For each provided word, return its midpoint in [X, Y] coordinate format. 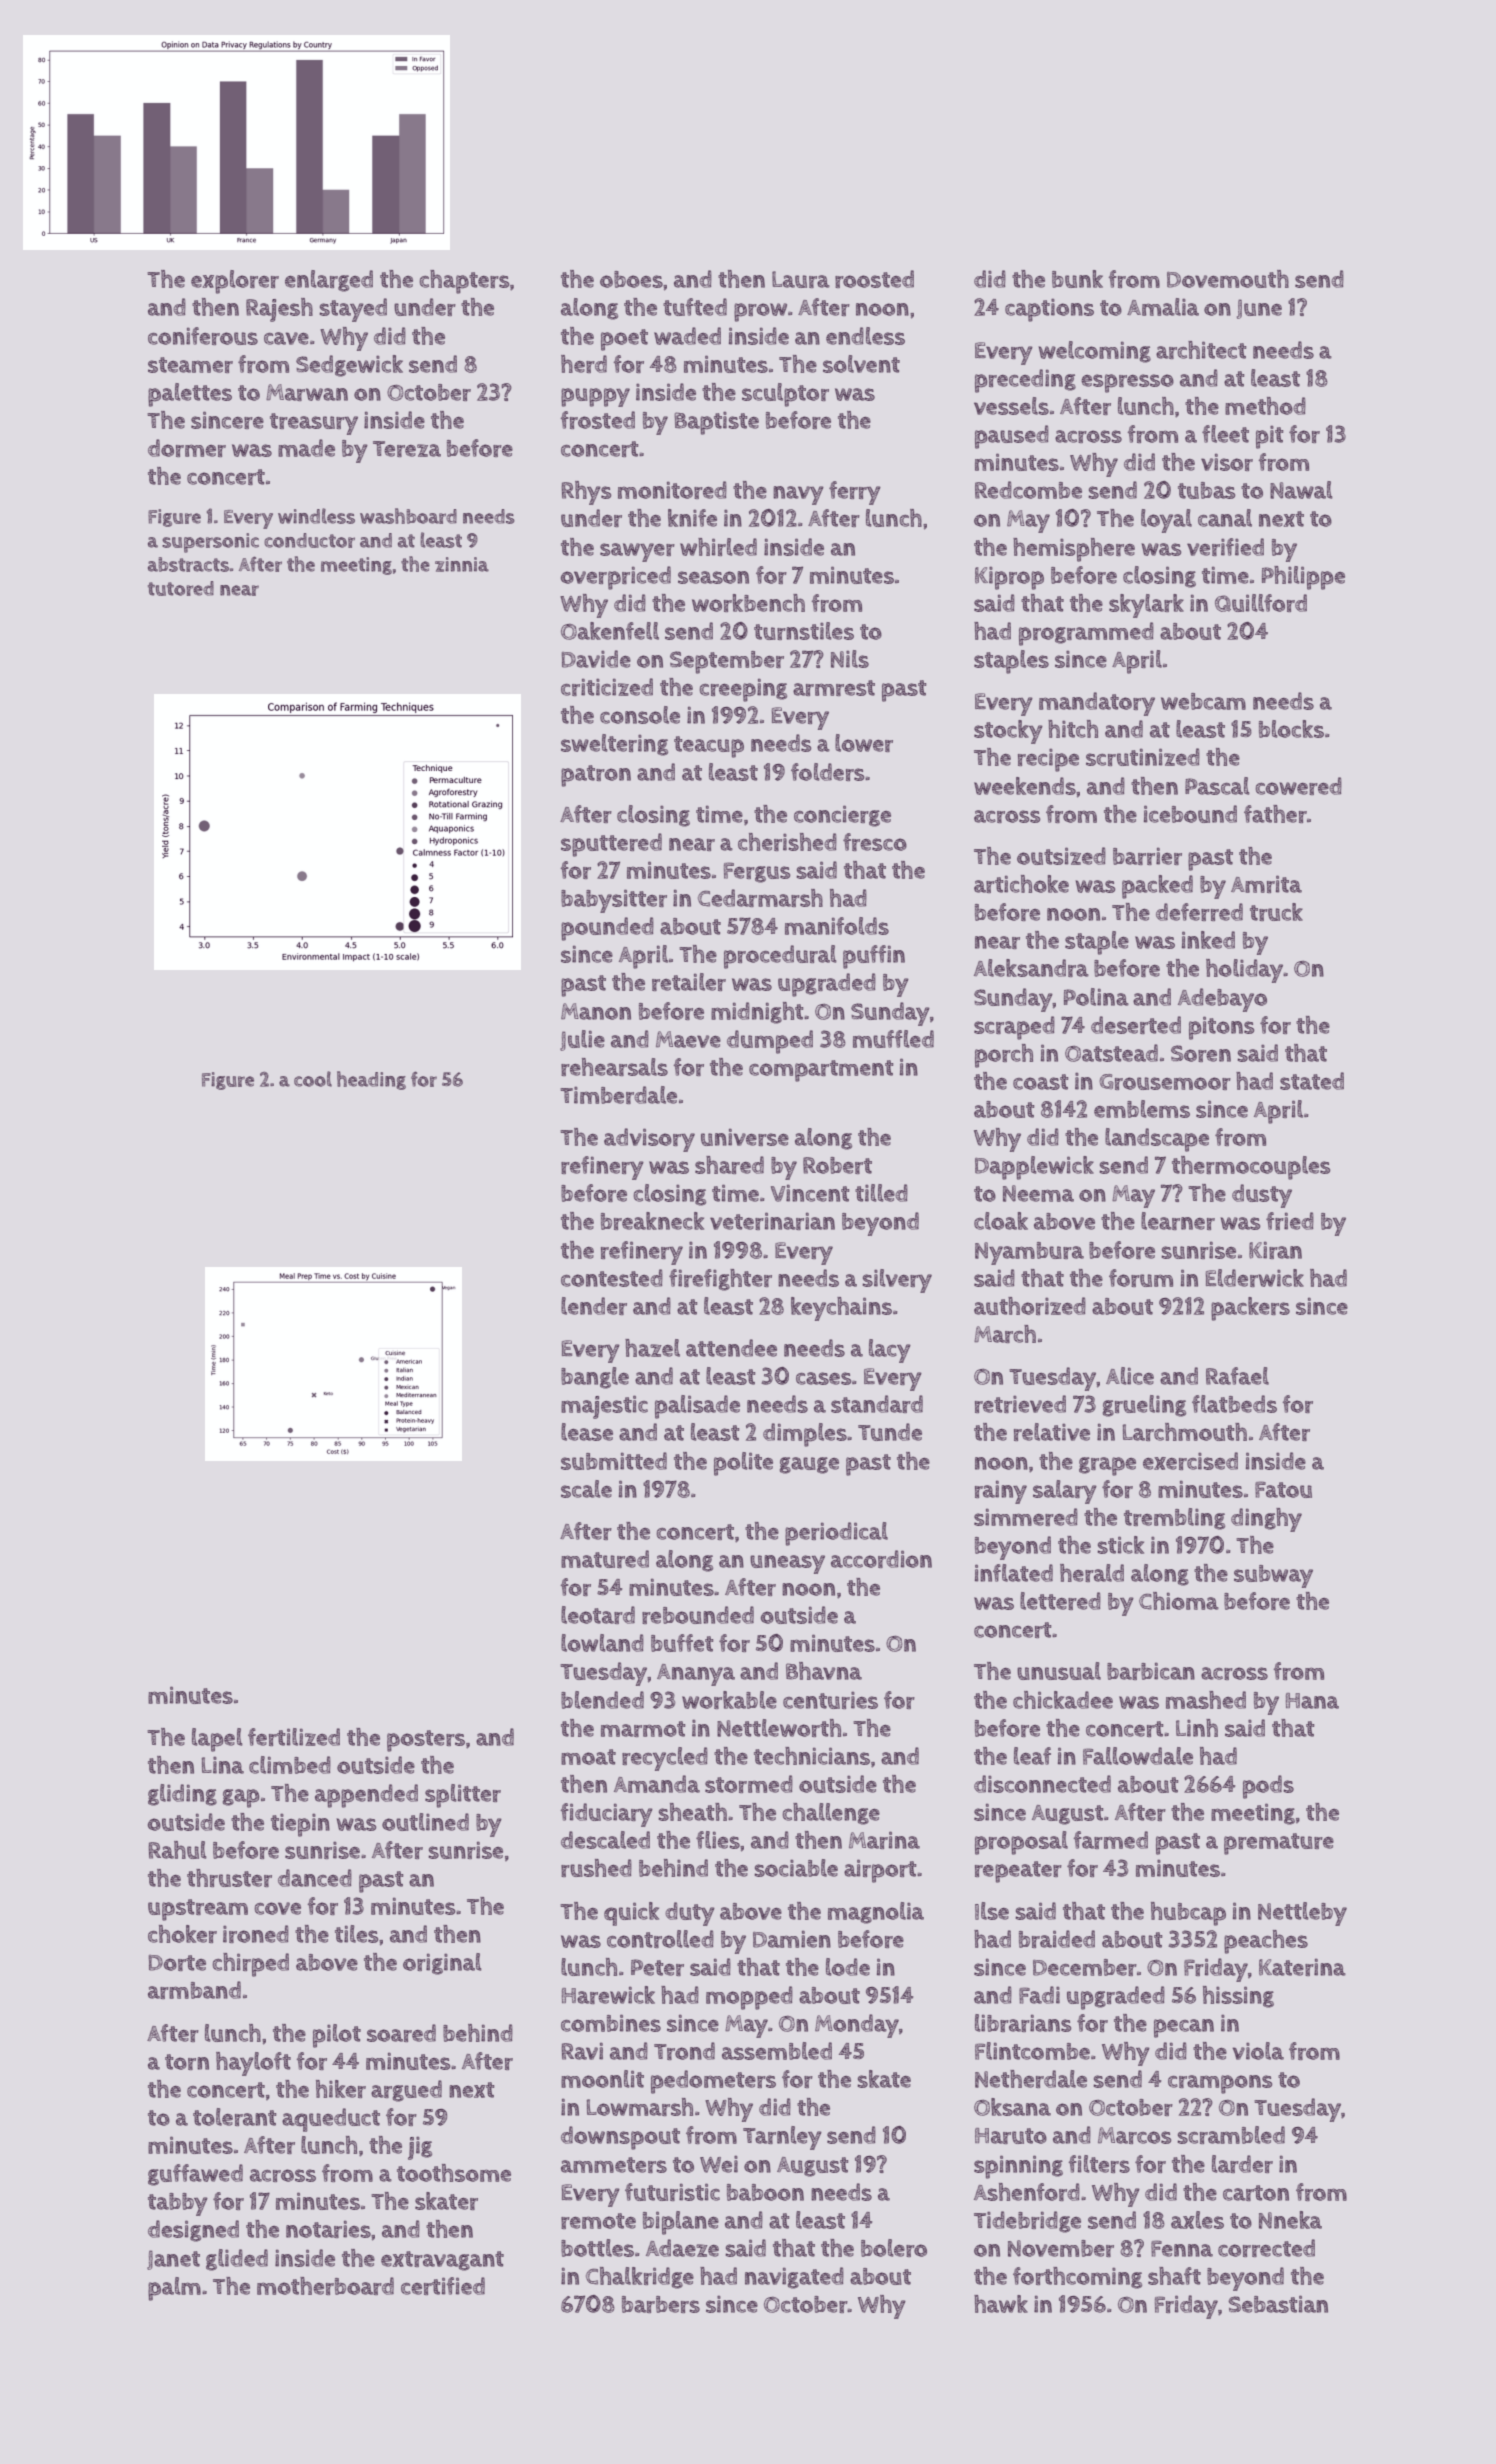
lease [587, 1432]
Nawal [1301, 490]
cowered [1299, 786]
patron [596, 776]
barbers [661, 2304]
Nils [850, 659]
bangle [595, 1378]
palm [174, 2289]
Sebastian [1278, 2304]
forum [1141, 1278]
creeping [743, 690]
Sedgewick [349, 366]
